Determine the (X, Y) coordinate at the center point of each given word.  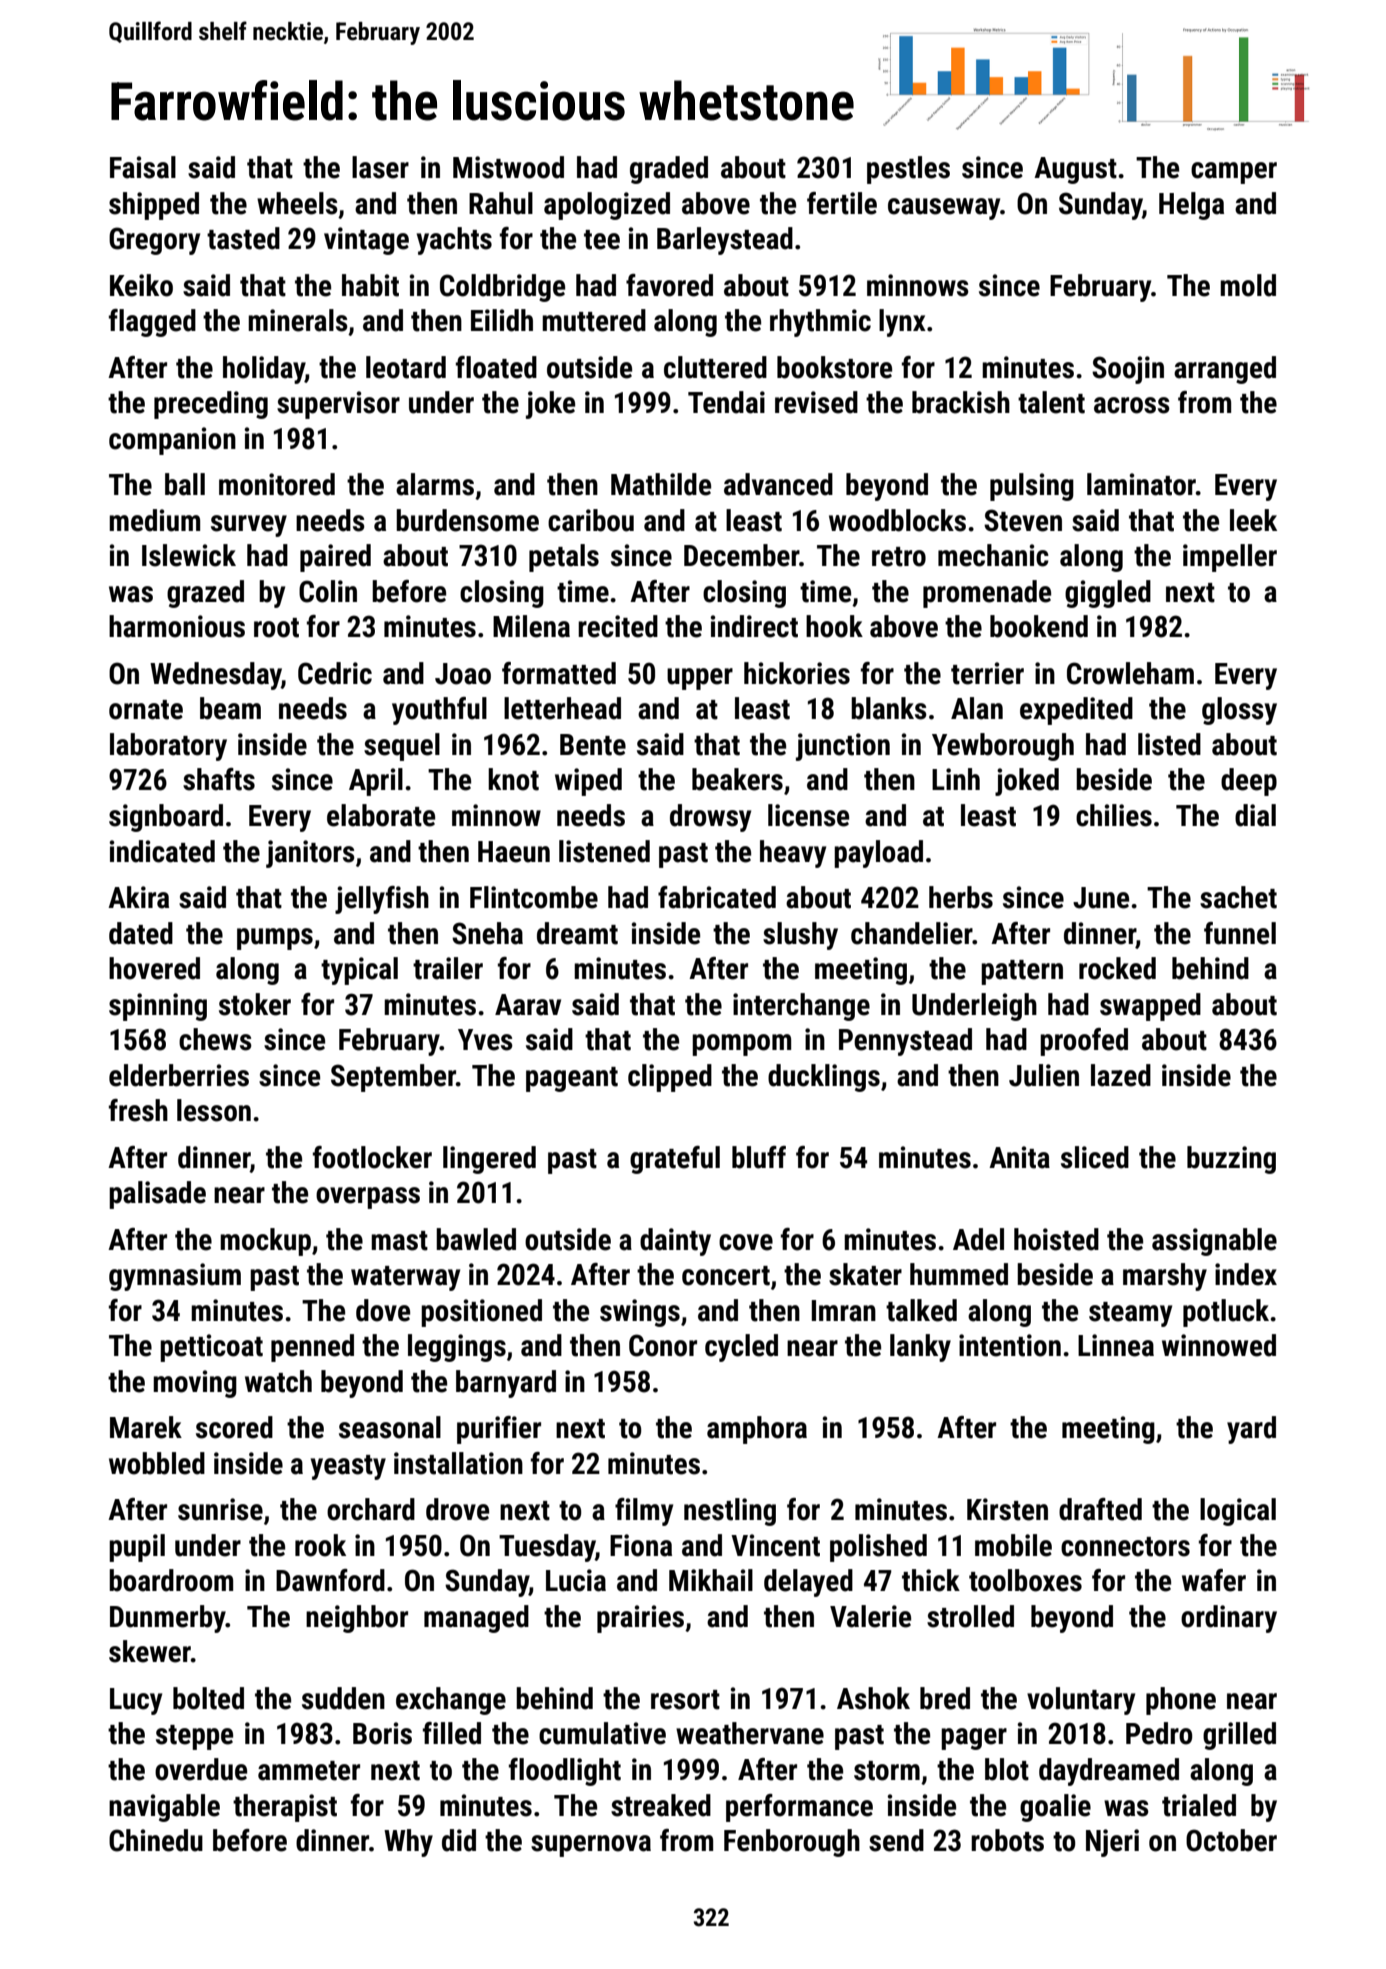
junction (843, 747)
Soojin (1128, 370)
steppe (194, 1737)
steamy (1130, 1314)
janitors (310, 854)
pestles (908, 170)
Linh (956, 779)
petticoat (211, 1348)
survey (249, 526)
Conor (663, 1345)
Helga (1191, 206)
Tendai (726, 402)
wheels (297, 203)
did (459, 1840)
